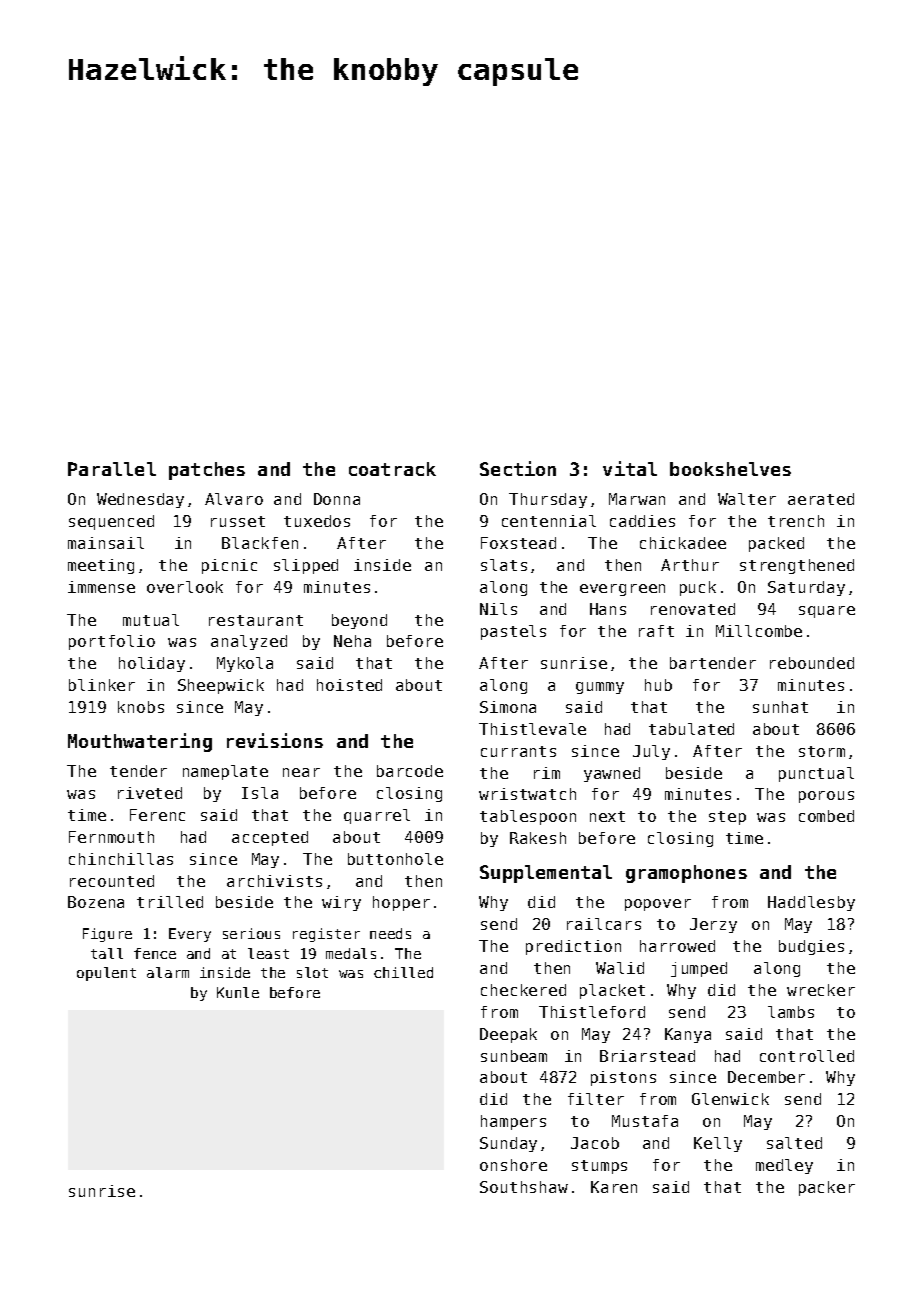 This image has height=1308, width=924. What do you see at coordinates (238, 992) in the image?
I see `Kunle` at bounding box center [238, 992].
